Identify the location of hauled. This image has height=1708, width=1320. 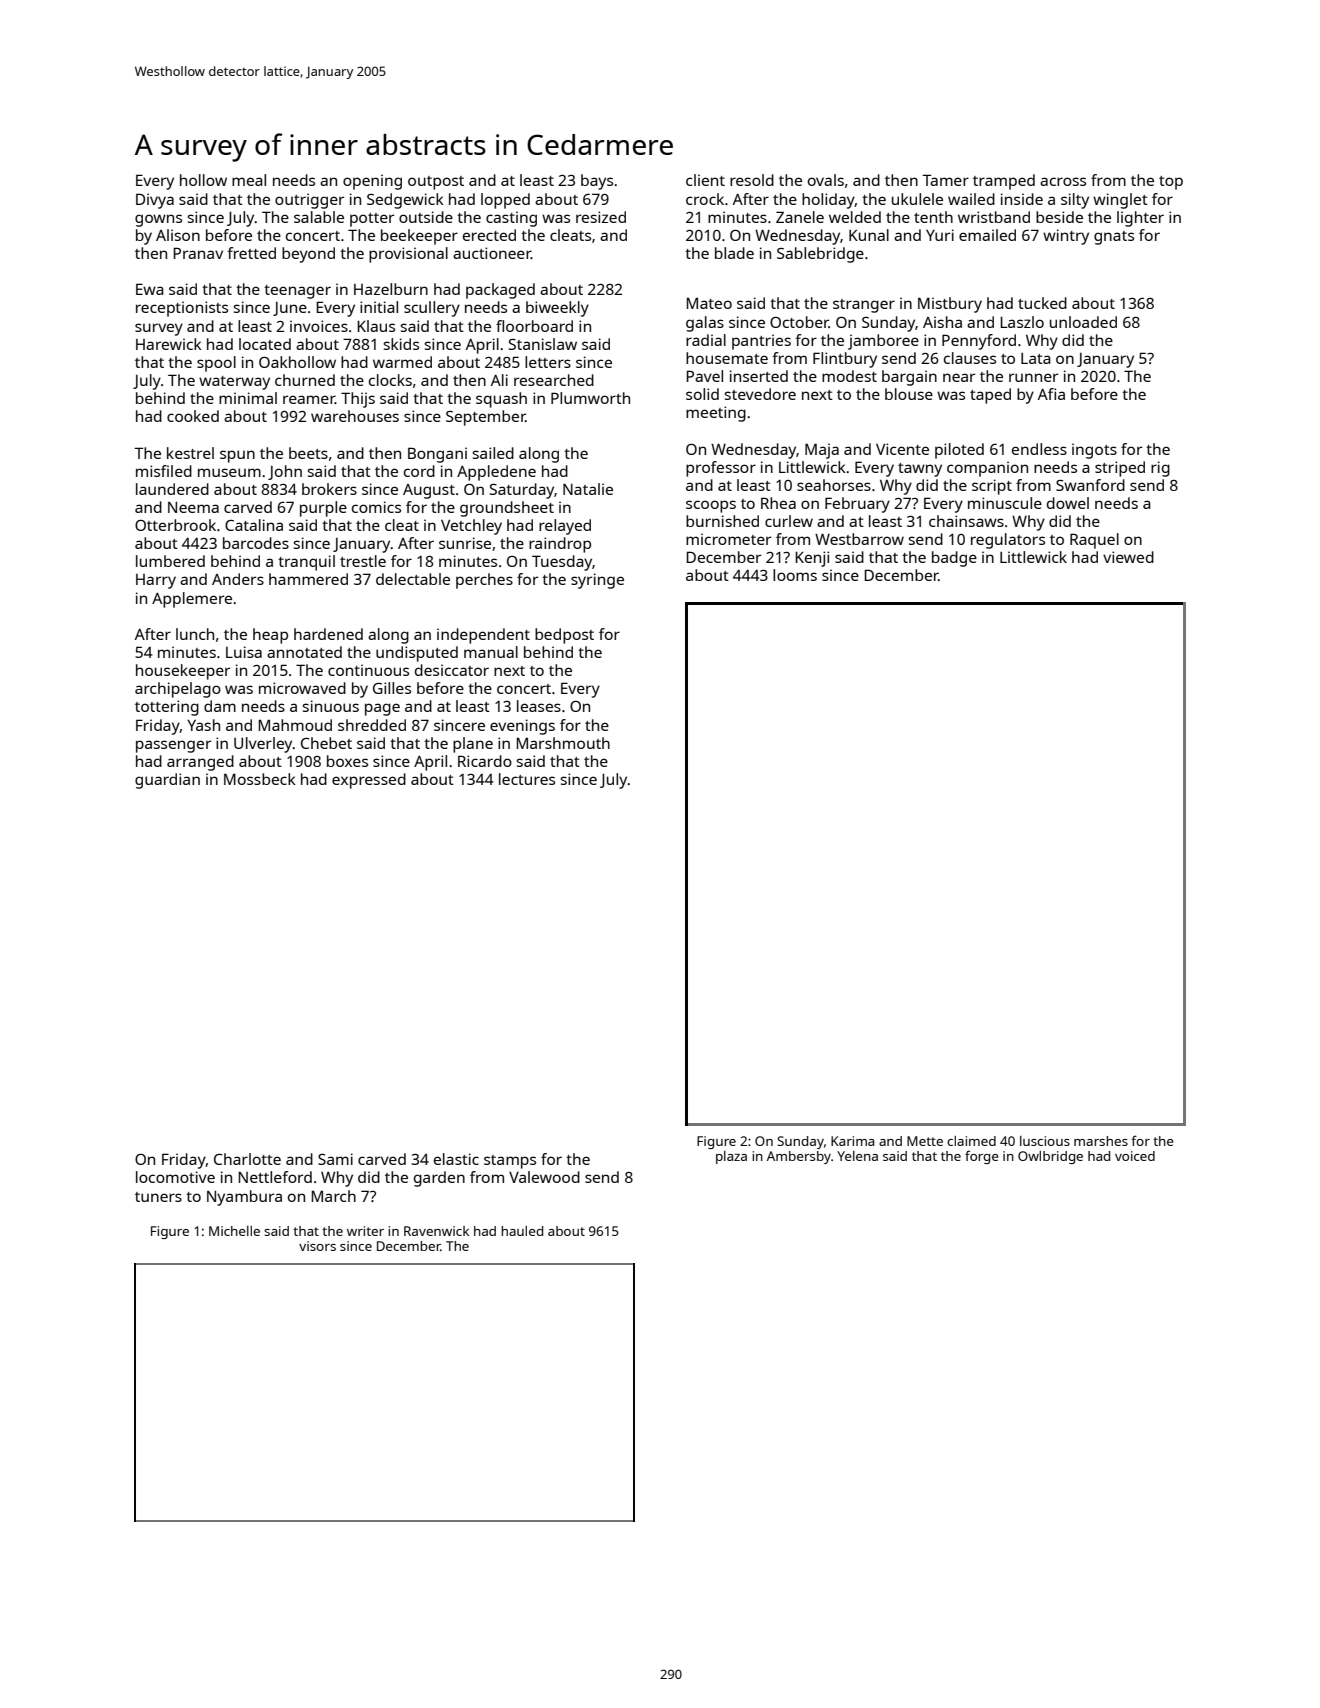
(522, 1231).
